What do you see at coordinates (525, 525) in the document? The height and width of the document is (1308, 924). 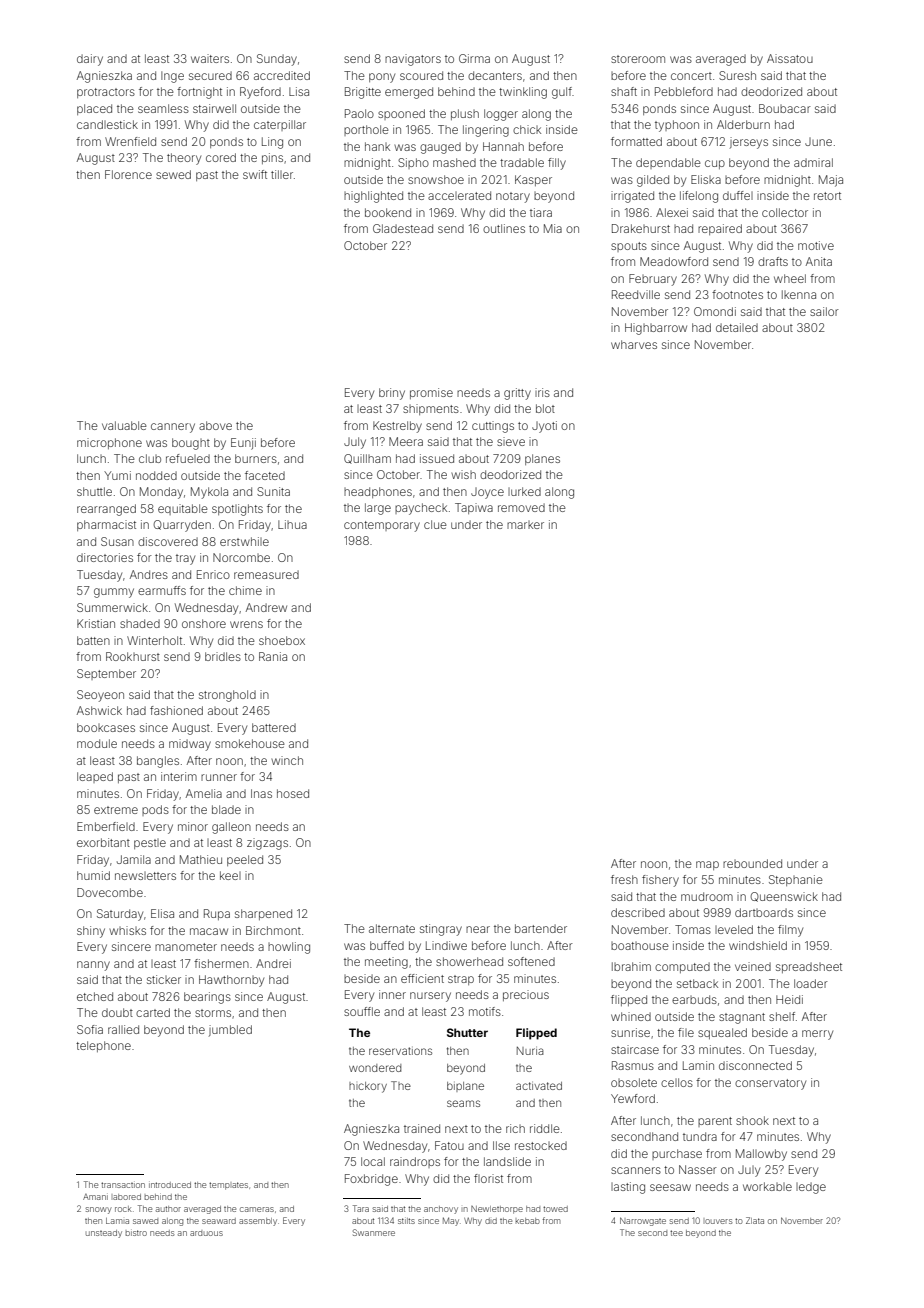 I see `marker` at bounding box center [525, 525].
